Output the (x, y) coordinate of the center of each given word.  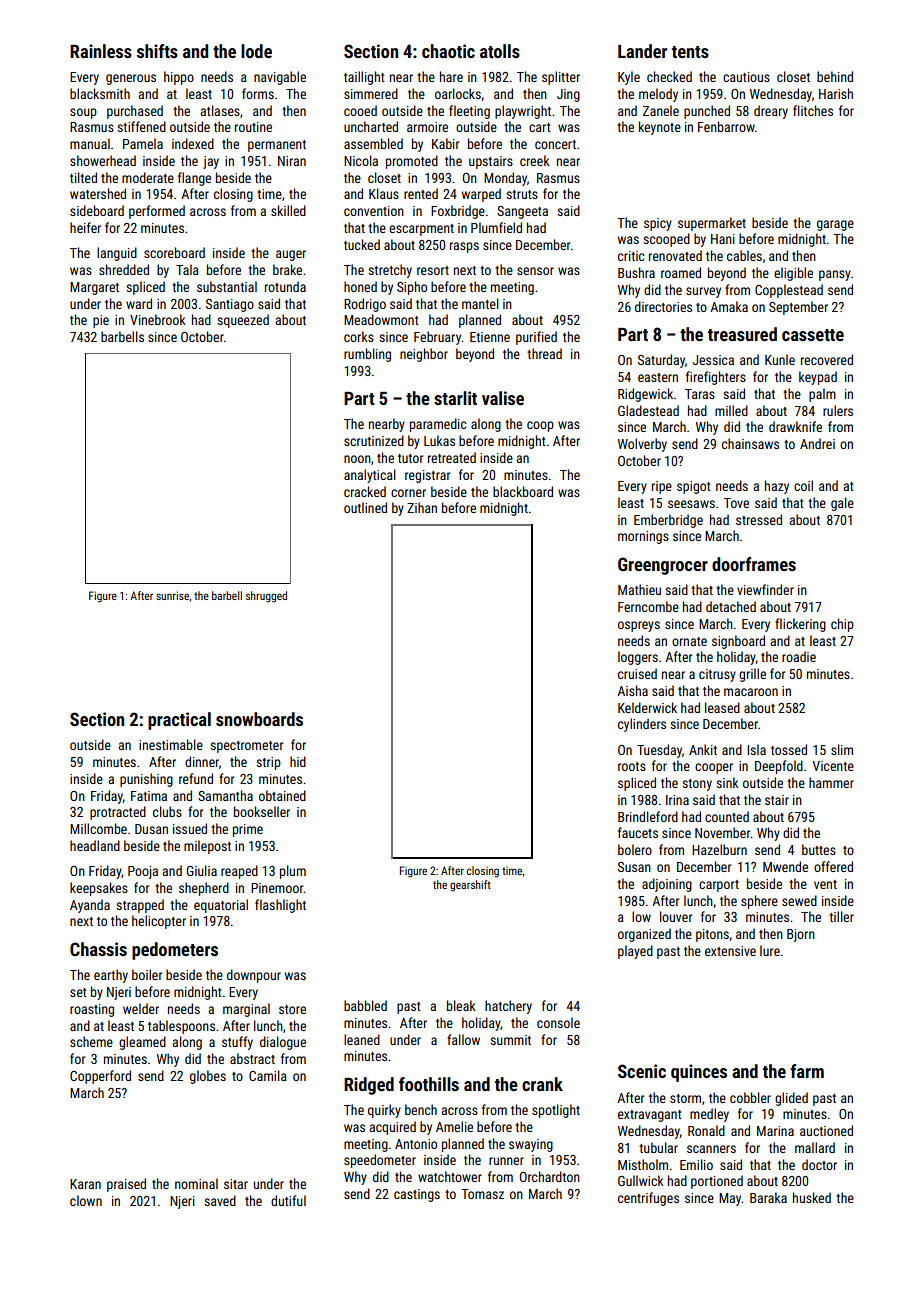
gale (842, 504)
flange (194, 179)
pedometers (175, 951)
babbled (365, 1005)
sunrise (172, 595)
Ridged (369, 1086)
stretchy (390, 271)
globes (208, 1077)
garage (835, 225)
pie (101, 321)
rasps (464, 247)
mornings (643, 537)
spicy (658, 224)
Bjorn (801, 935)
